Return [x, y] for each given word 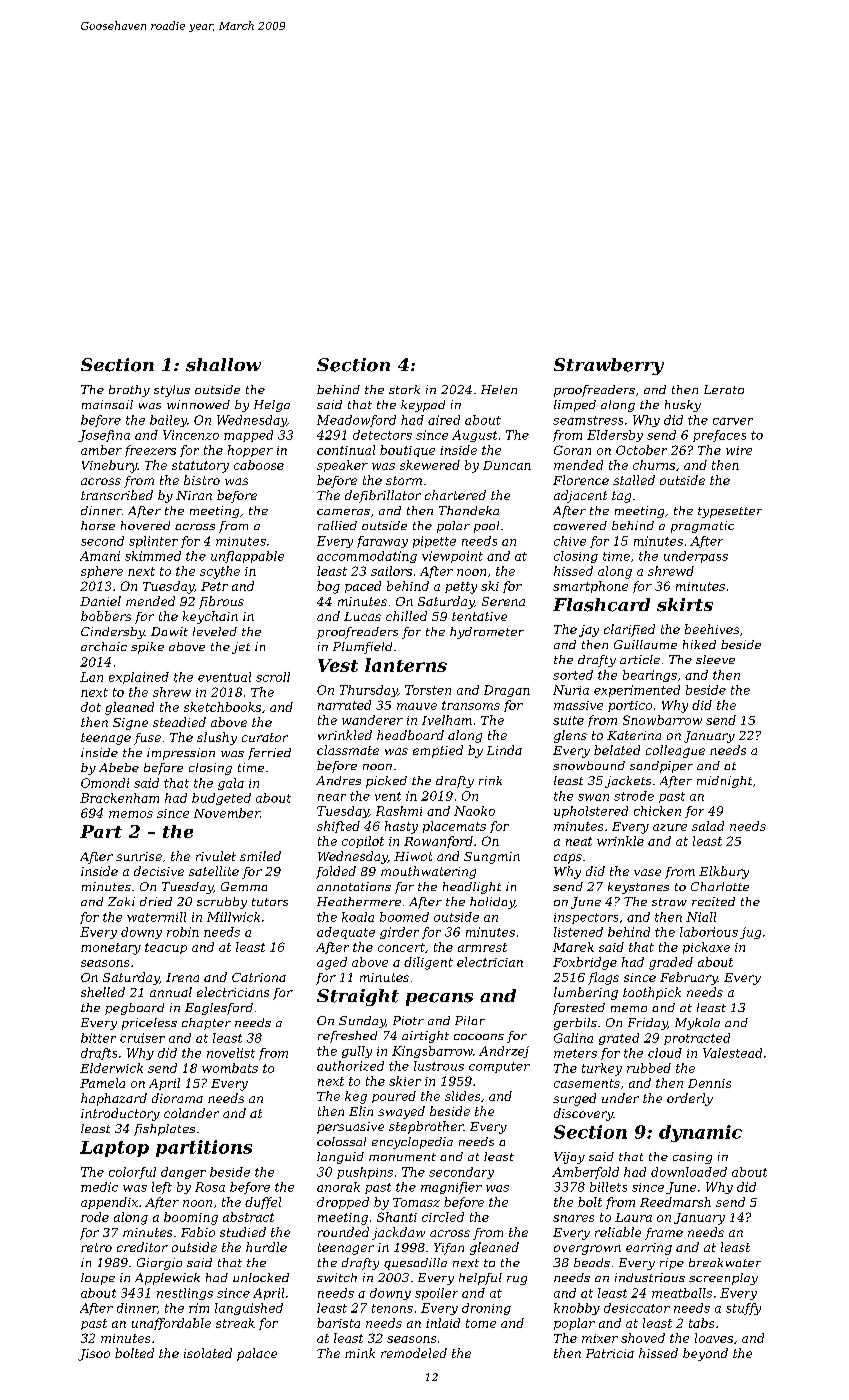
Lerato [724, 389]
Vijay [569, 1158]
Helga [272, 406]
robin [183, 932]
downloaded [689, 1172]
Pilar [470, 1020]
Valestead [732, 1053]
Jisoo [94, 1355]
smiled [260, 856]
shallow [223, 365]
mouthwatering [428, 872]
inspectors [586, 918]
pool [486, 527]
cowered [580, 525]
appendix [109, 1203]
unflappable [247, 557]
